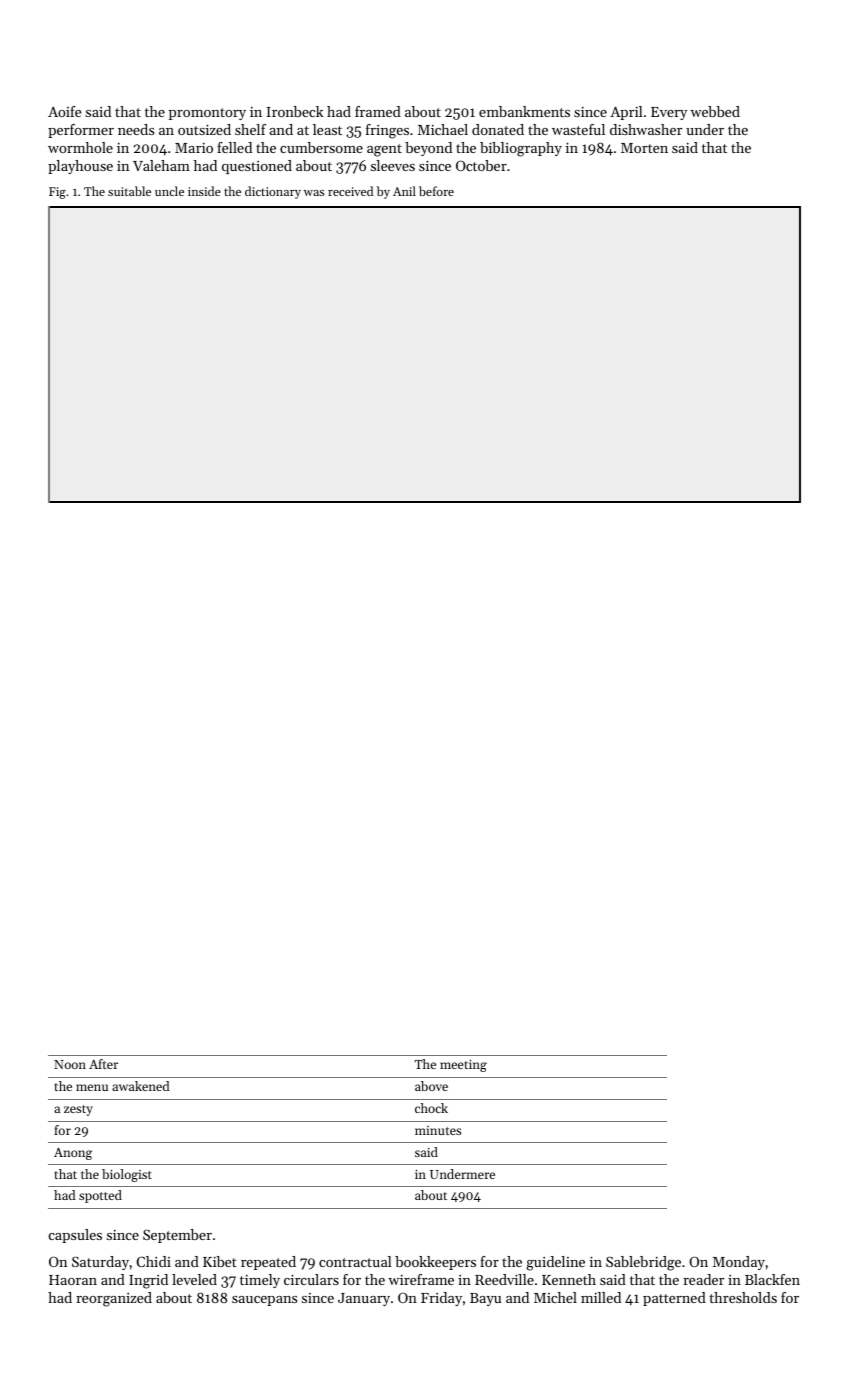 This image has width=849, height=1400. What do you see at coordinates (463, 1066) in the image?
I see `meeting` at bounding box center [463, 1066].
